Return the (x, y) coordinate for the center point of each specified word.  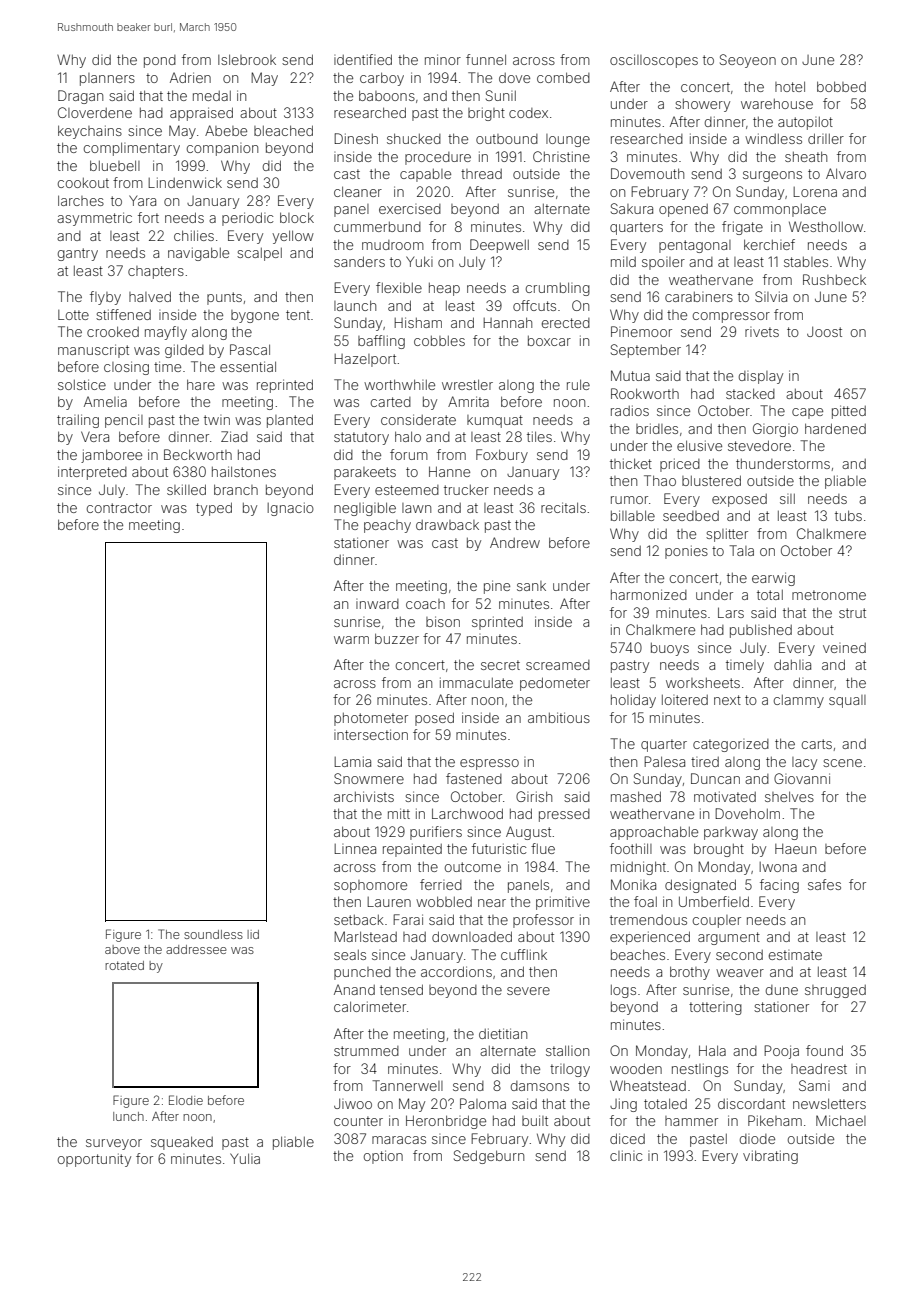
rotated (124, 965)
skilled (186, 489)
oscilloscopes (654, 61)
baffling (381, 342)
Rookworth (645, 393)
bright (486, 114)
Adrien (190, 77)
